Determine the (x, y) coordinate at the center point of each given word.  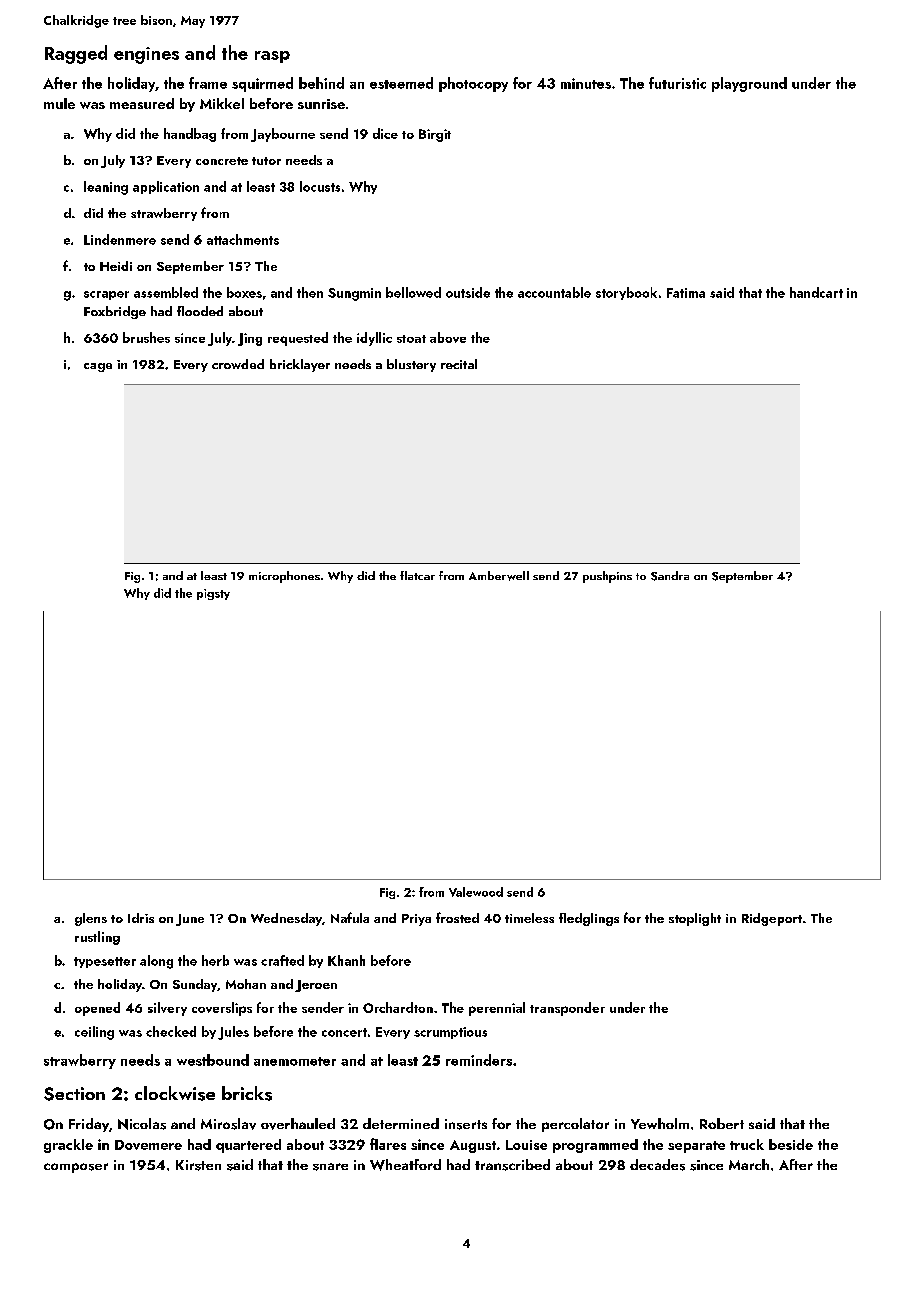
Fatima (686, 293)
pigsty (213, 594)
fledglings (589, 919)
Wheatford (405, 1165)
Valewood (476, 892)
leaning (106, 188)
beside (791, 1144)
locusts (320, 186)
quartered (248, 1146)
